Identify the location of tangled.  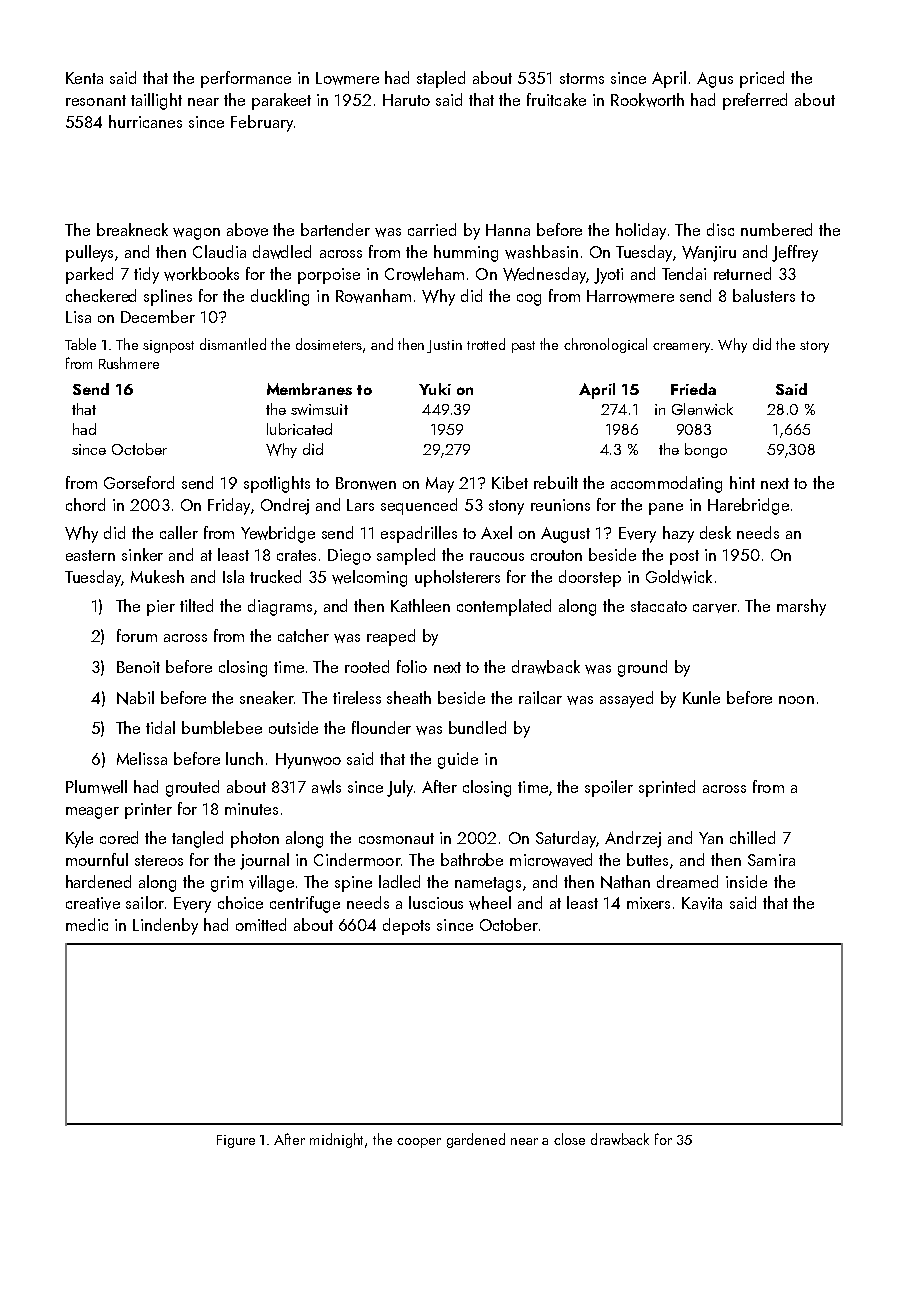
(197, 839).
